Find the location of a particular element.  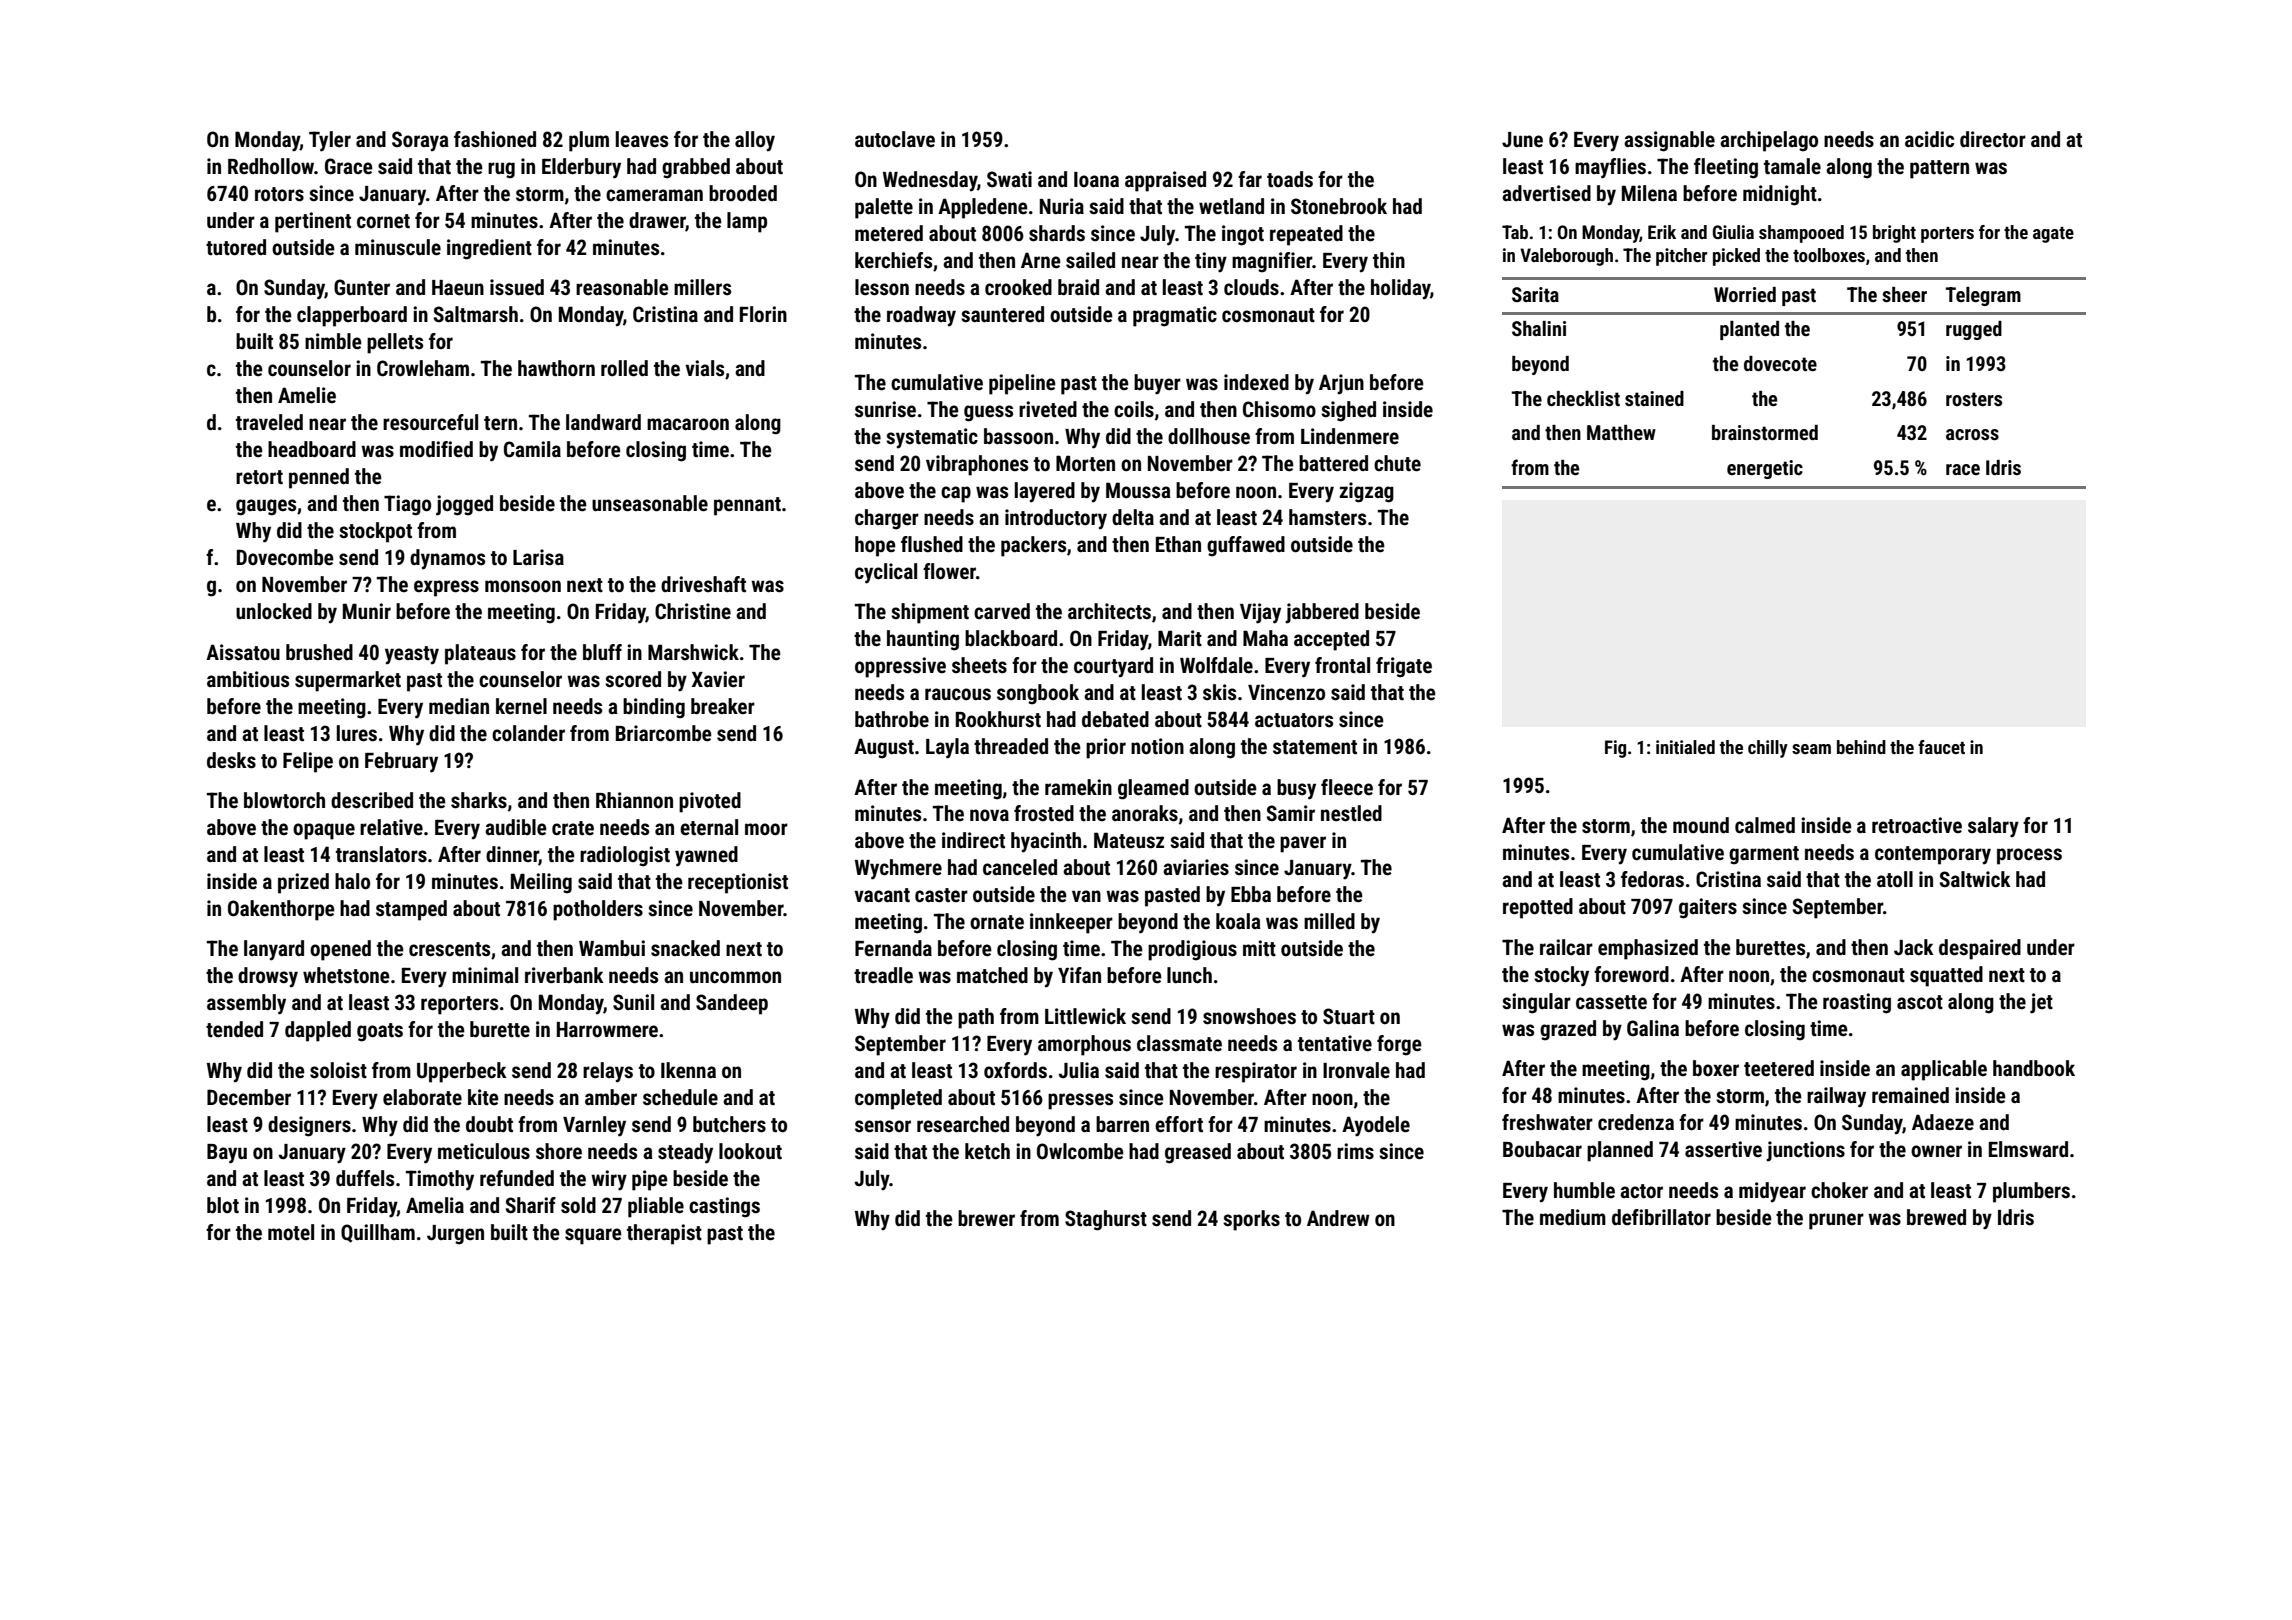

toads is located at coordinates (1290, 179).
